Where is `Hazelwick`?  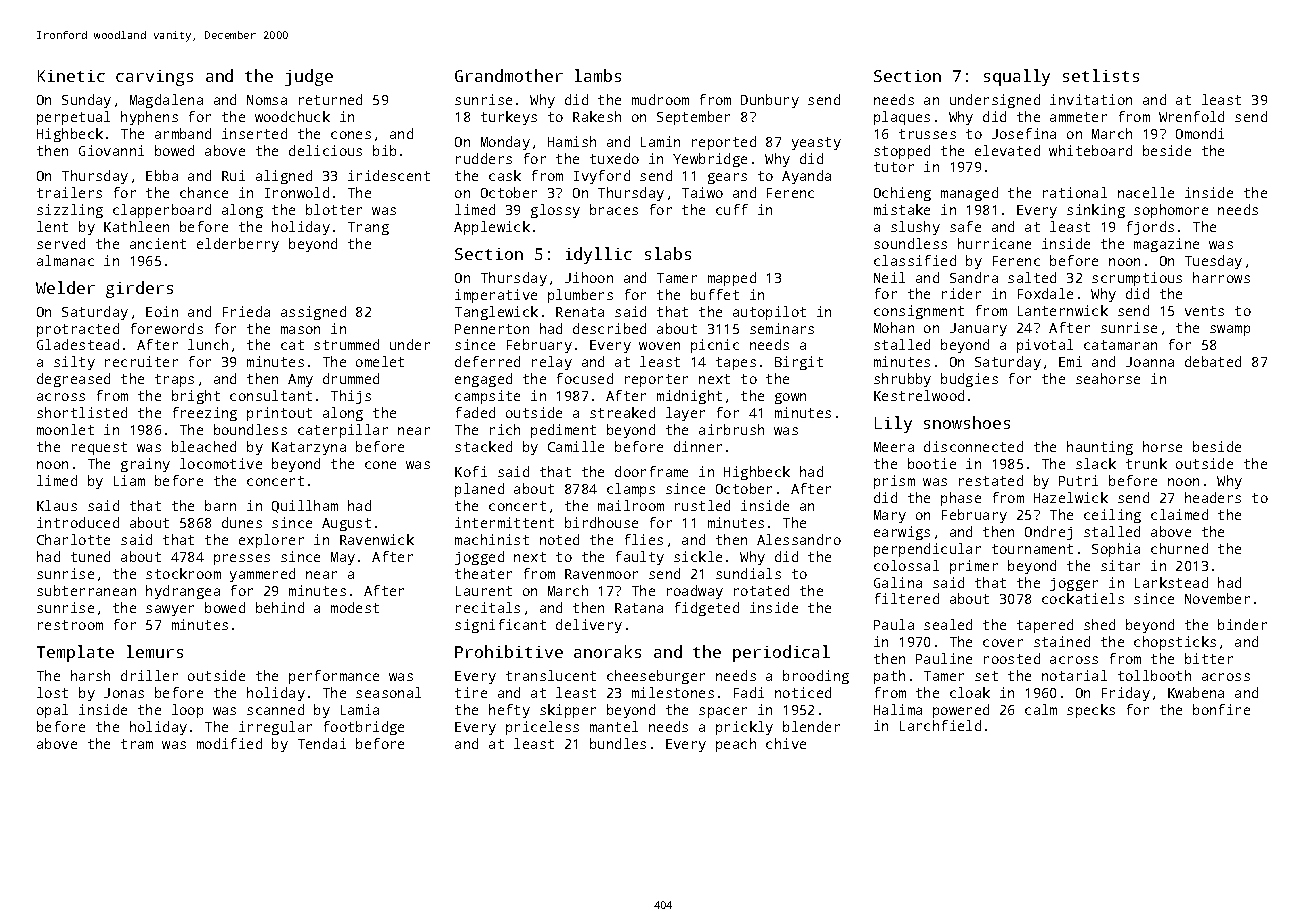
Hazelwick is located at coordinates (1071, 497).
